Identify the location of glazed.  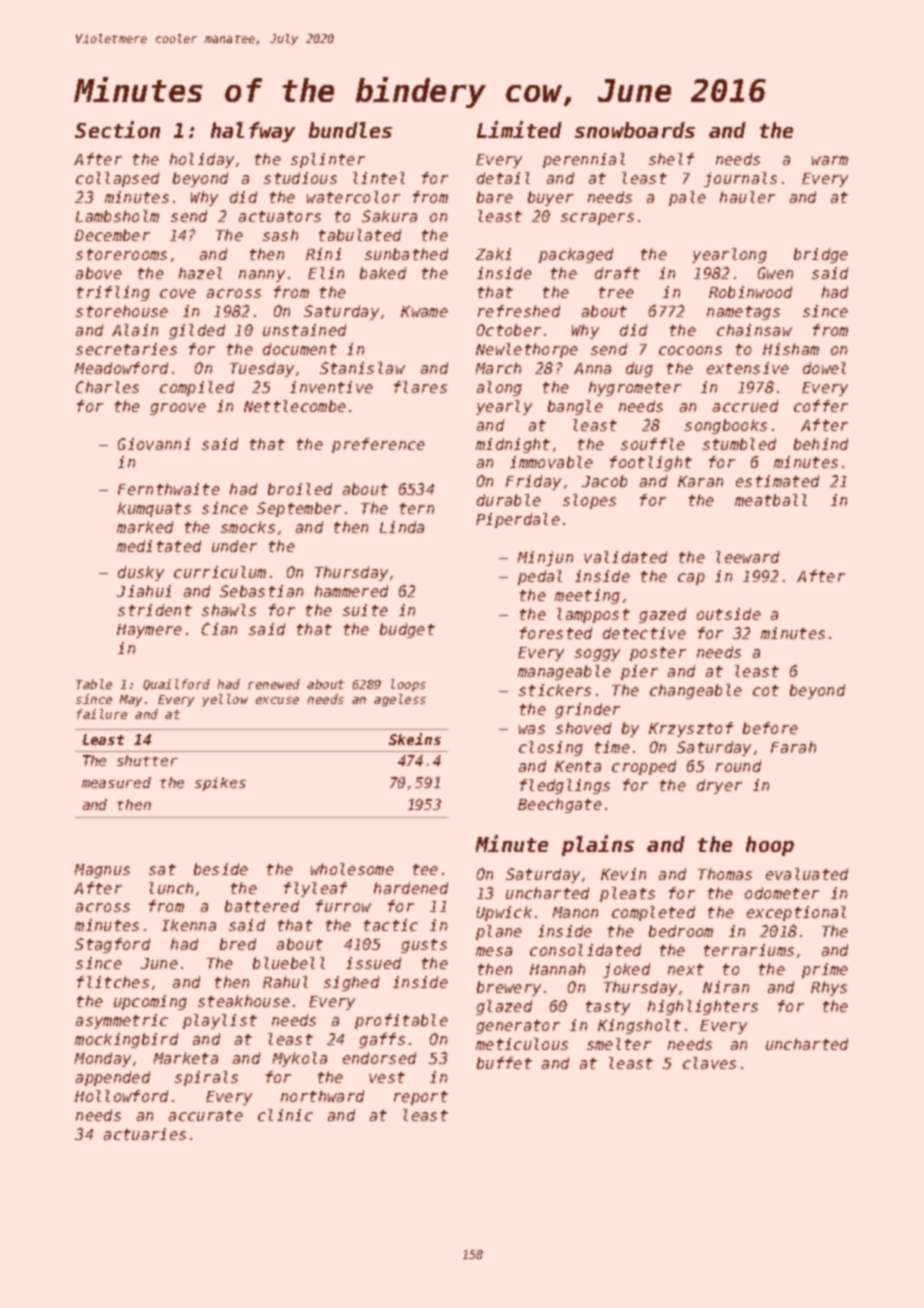
(504, 1007).
